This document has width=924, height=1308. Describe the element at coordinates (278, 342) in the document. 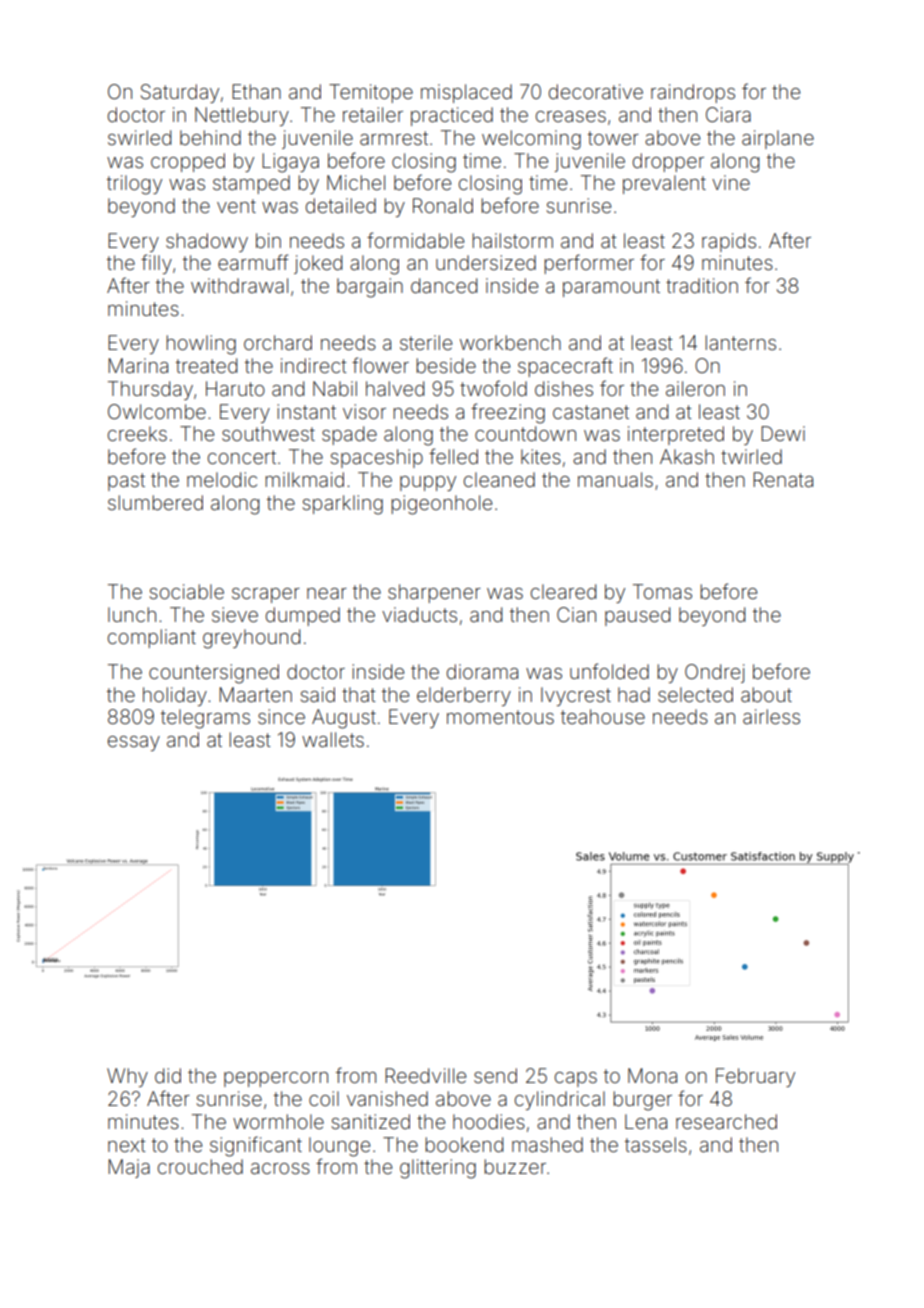

I see `orchard` at that location.
